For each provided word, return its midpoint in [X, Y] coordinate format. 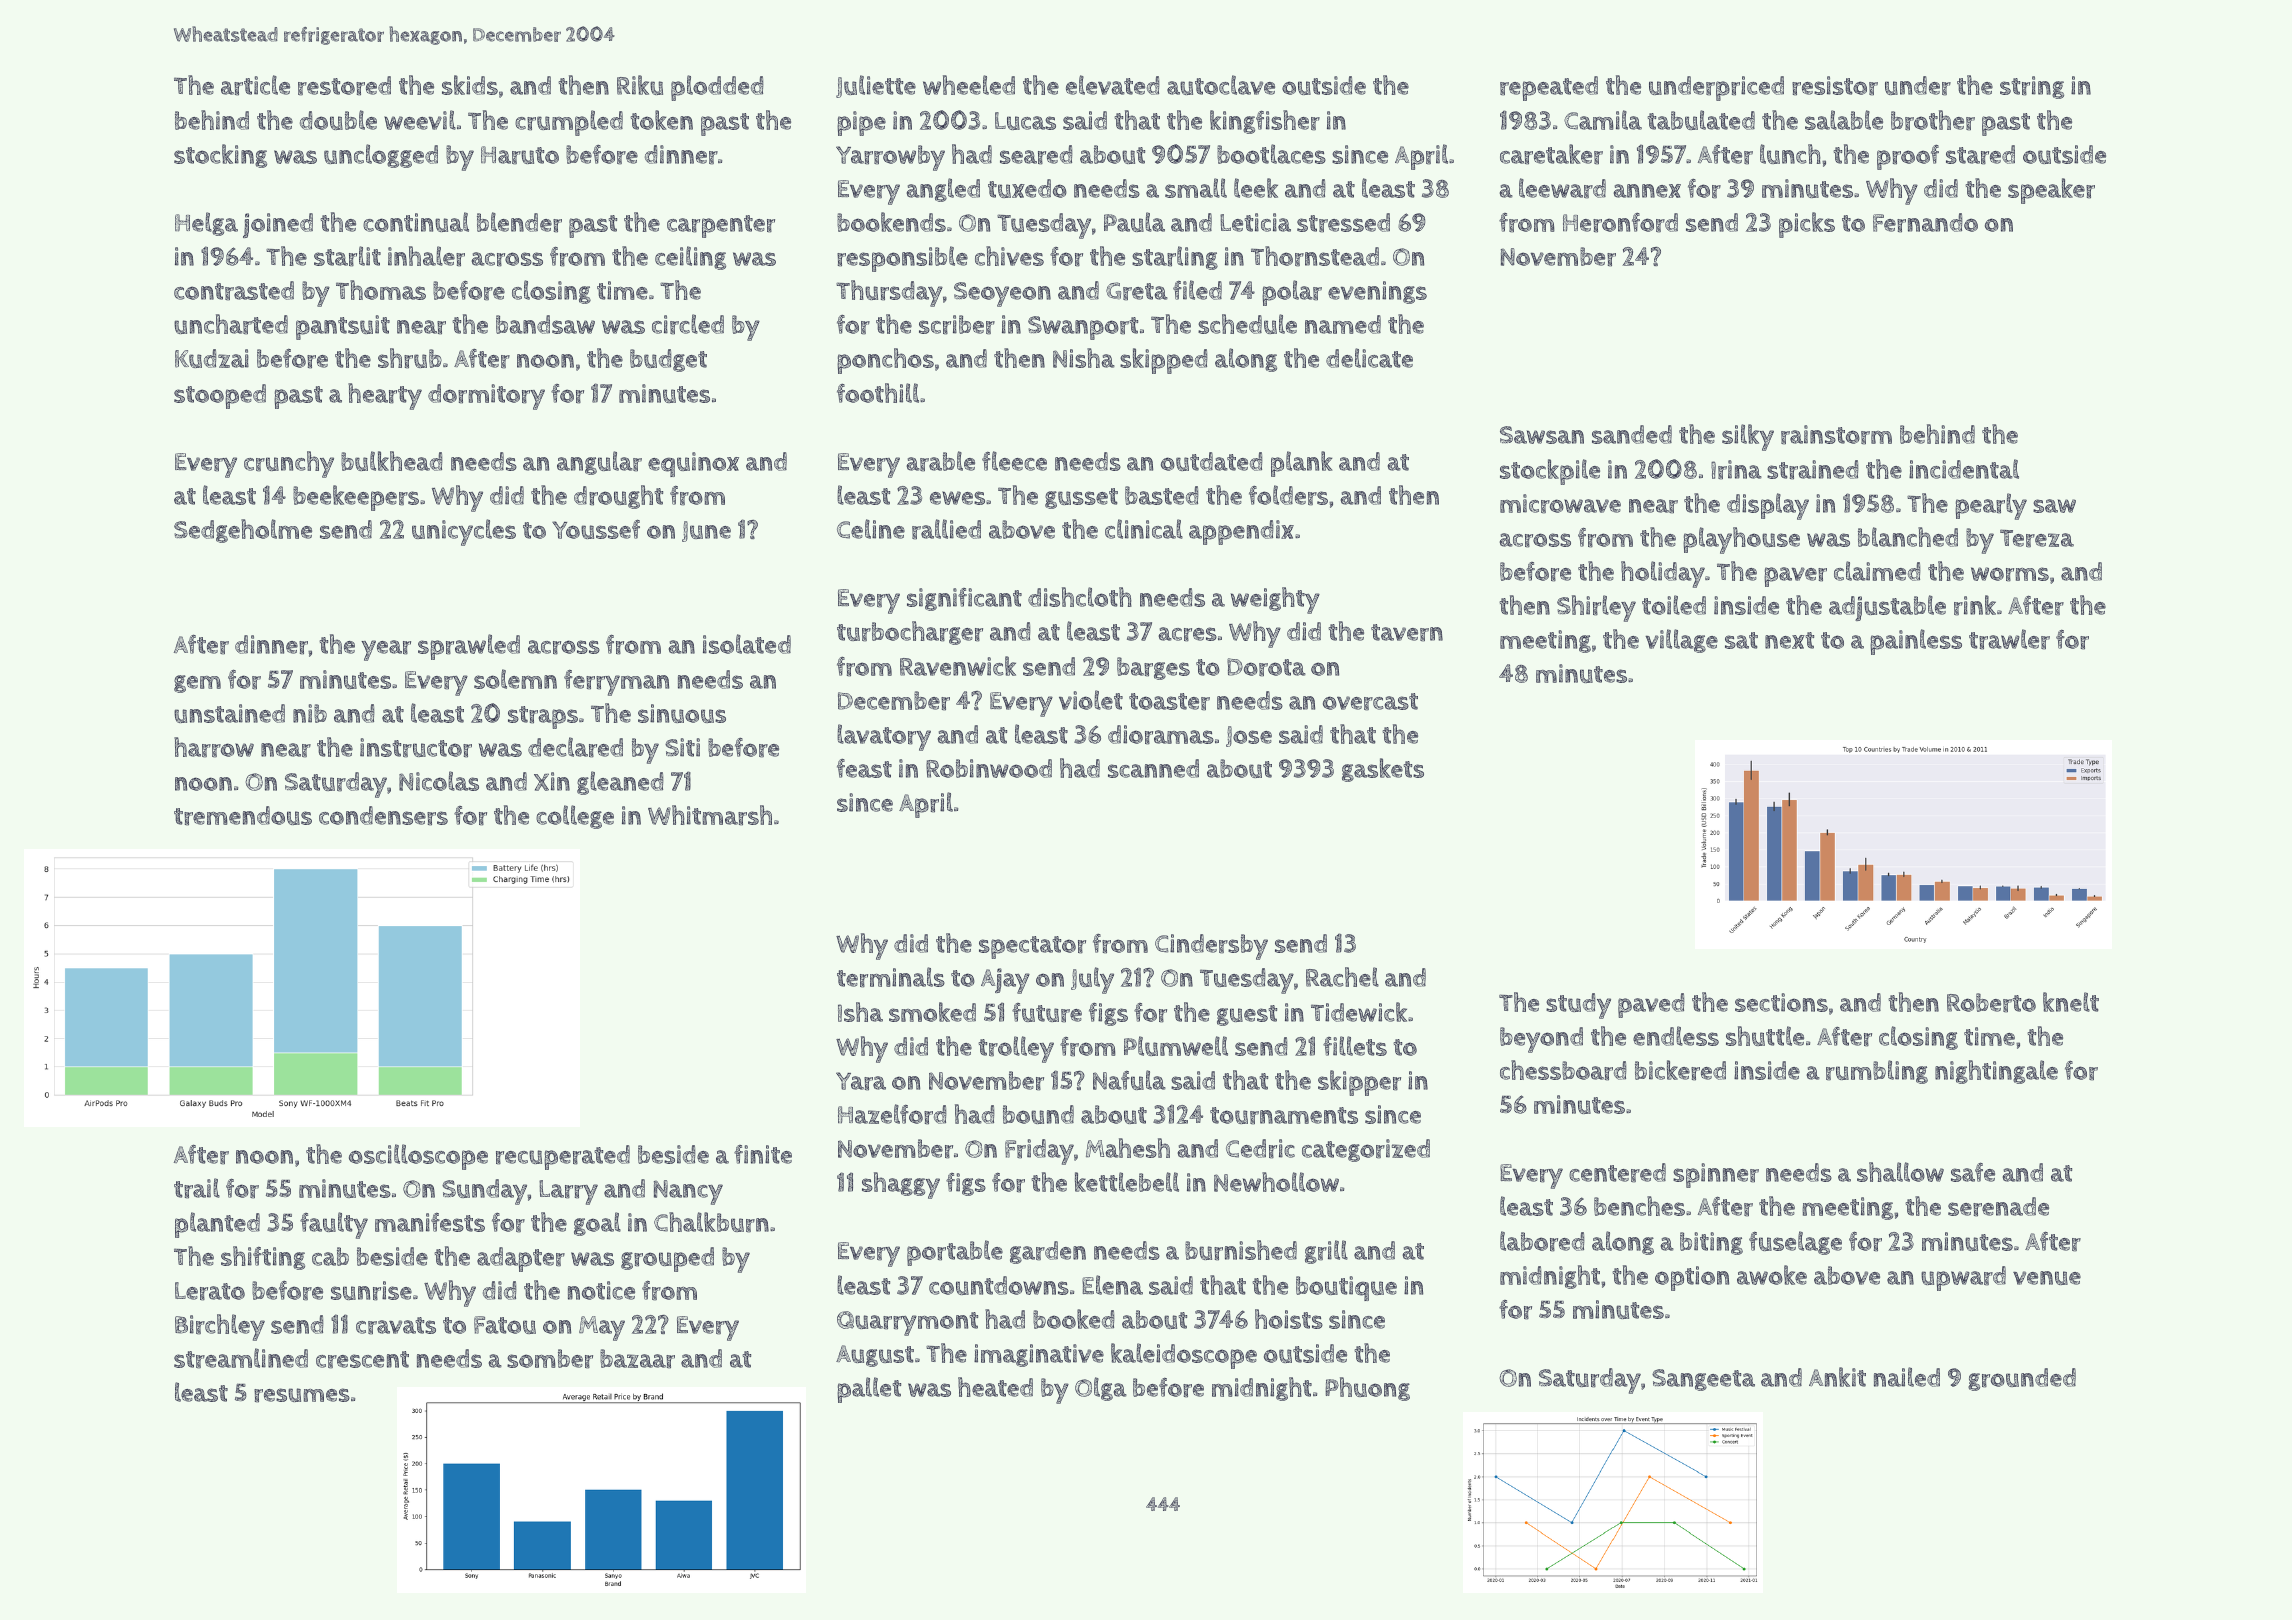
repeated [1549, 88]
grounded [2022, 1379]
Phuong [1367, 1389]
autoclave [1221, 85]
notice [601, 1290]
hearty [385, 396]
